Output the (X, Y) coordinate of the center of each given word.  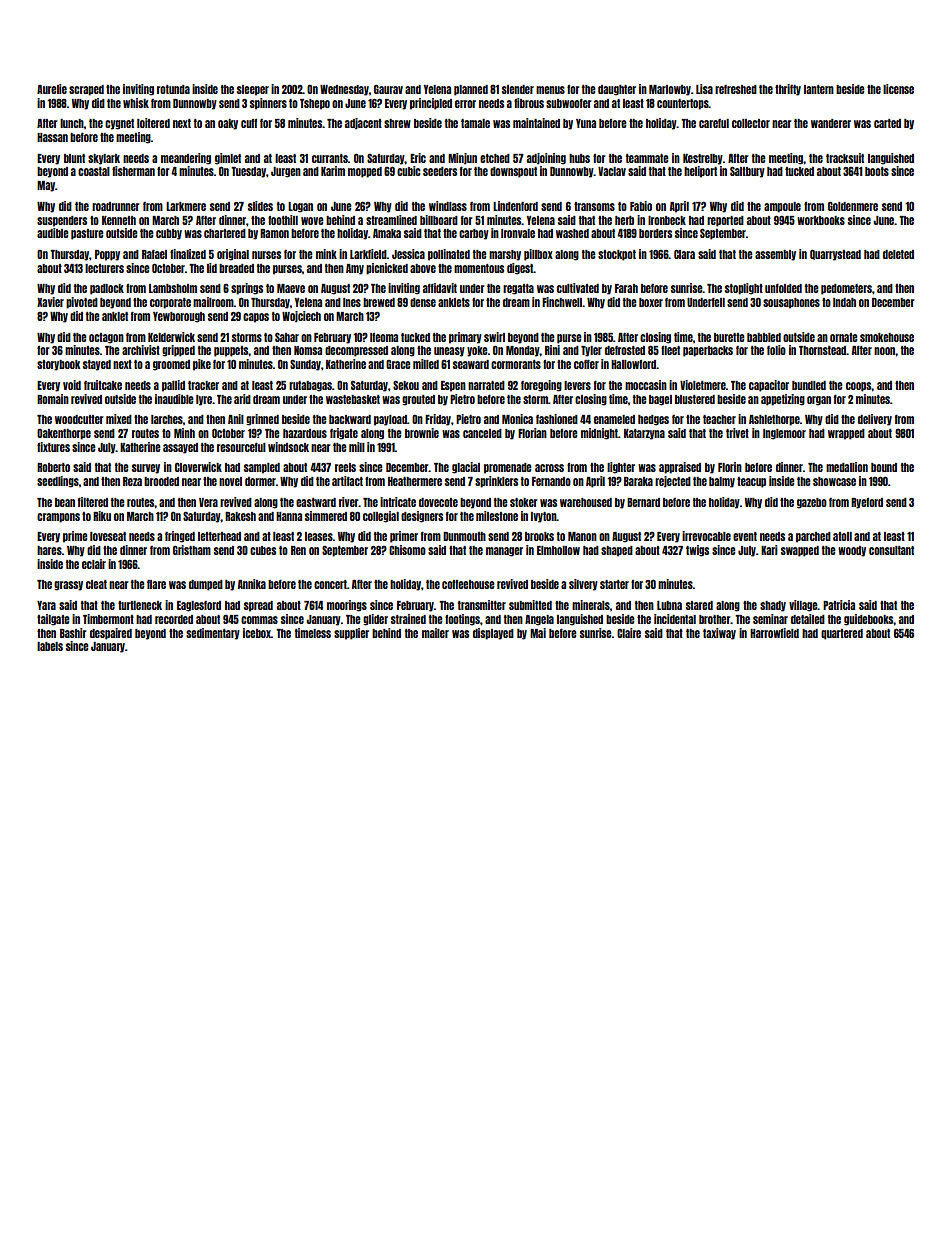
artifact (347, 481)
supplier (351, 634)
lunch (72, 123)
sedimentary (213, 634)
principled (431, 104)
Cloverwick (198, 467)
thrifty (788, 90)
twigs (697, 551)
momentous (479, 268)
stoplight (744, 289)
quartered (842, 634)
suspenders (62, 221)
